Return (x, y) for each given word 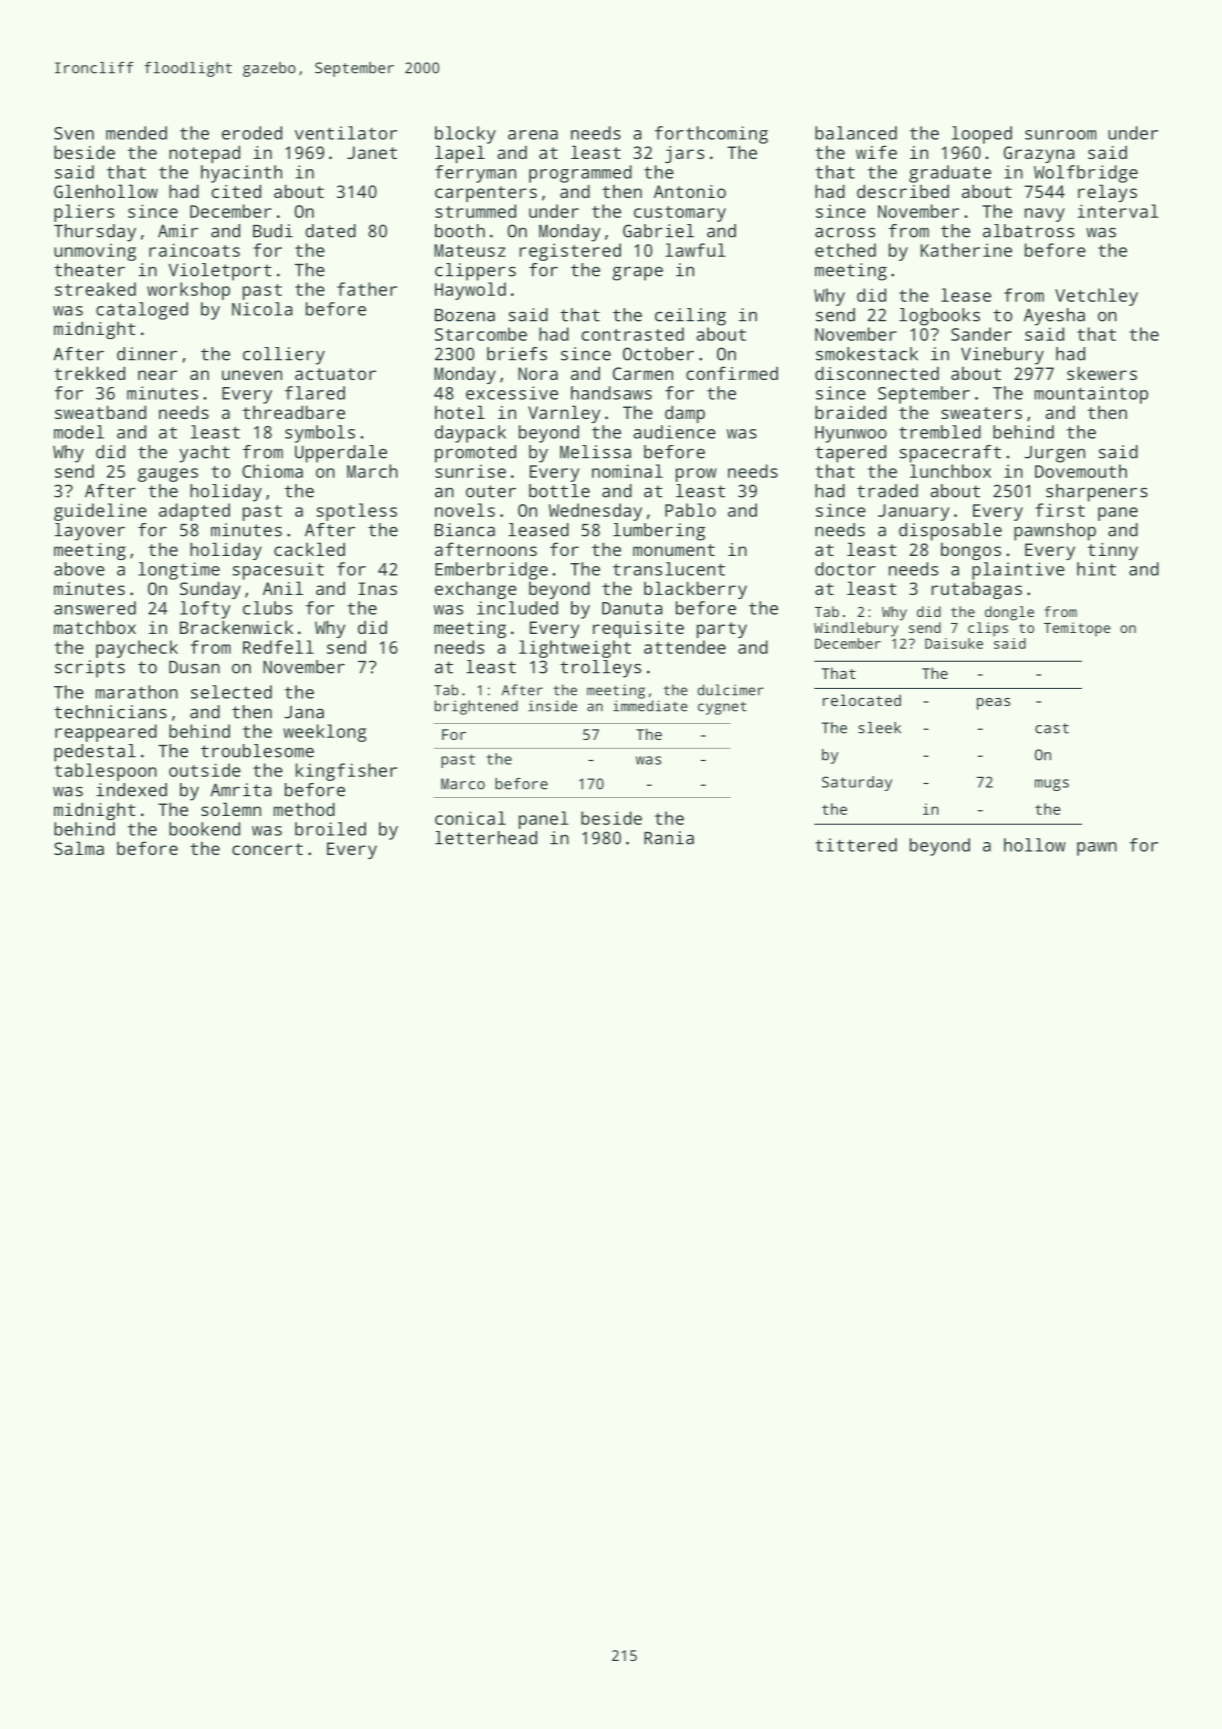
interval (1118, 211)
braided (850, 412)
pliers (84, 213)
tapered (850, 454)
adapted (194, 512)
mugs (1052, 785)
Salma (79, 848)
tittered (856, 845)
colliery (284, 356)
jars (684, 154)
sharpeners (1097, 493)
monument (674, 550)
